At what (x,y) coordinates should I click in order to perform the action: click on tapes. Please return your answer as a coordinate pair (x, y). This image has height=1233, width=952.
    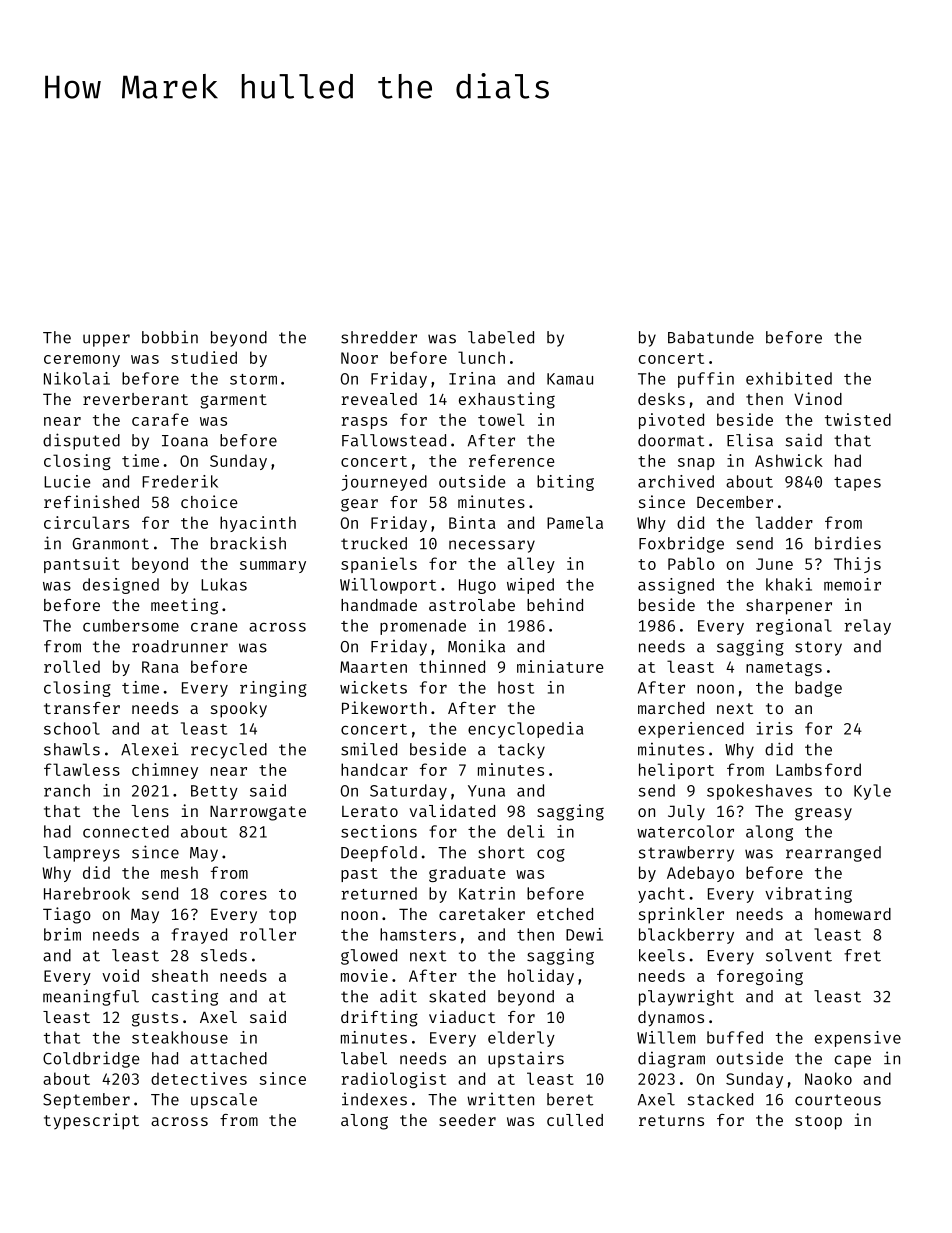
    Looking at the image, I should click on (857, 484).
